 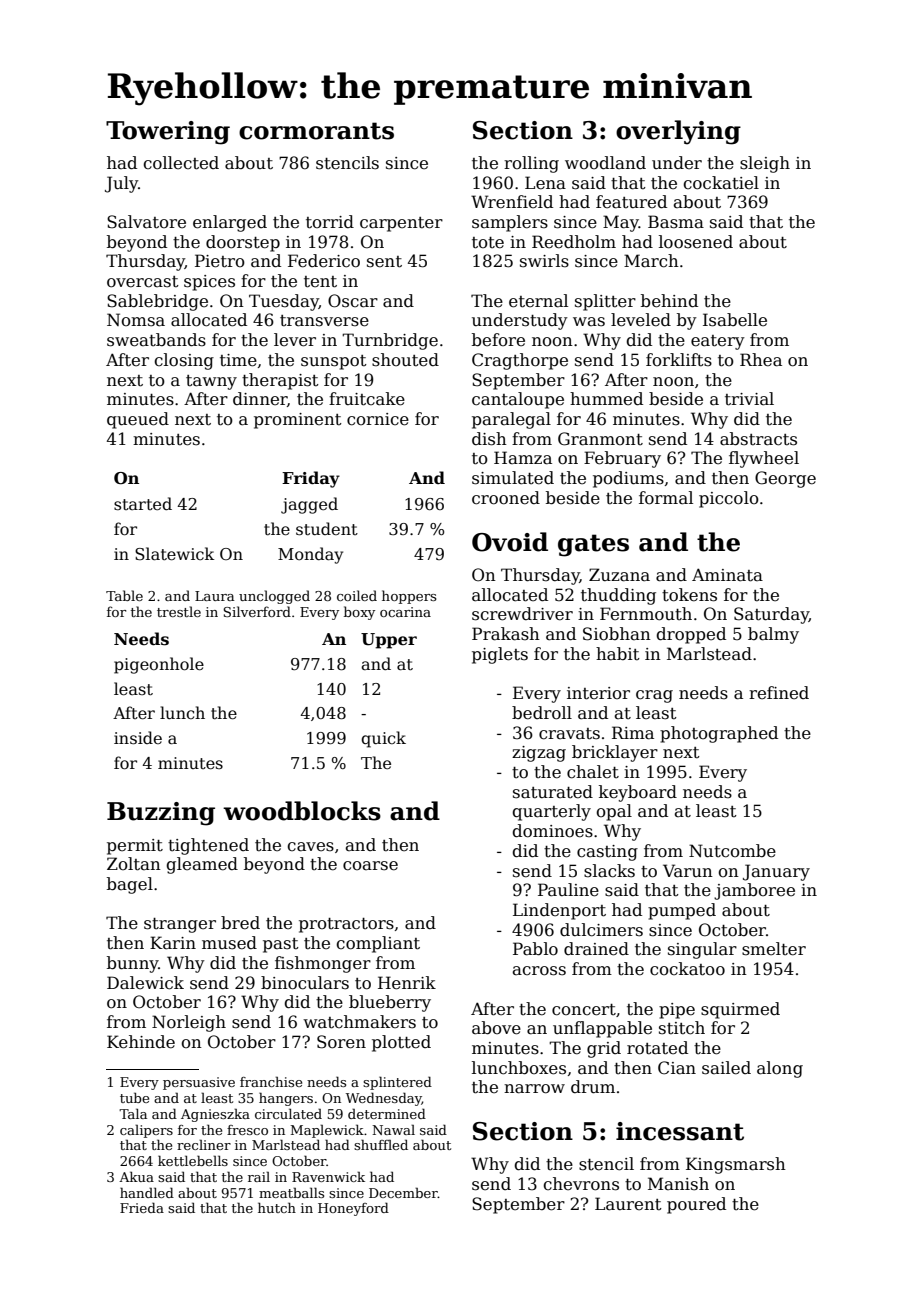 I want to click on refined, so click(x=779, y=693).
